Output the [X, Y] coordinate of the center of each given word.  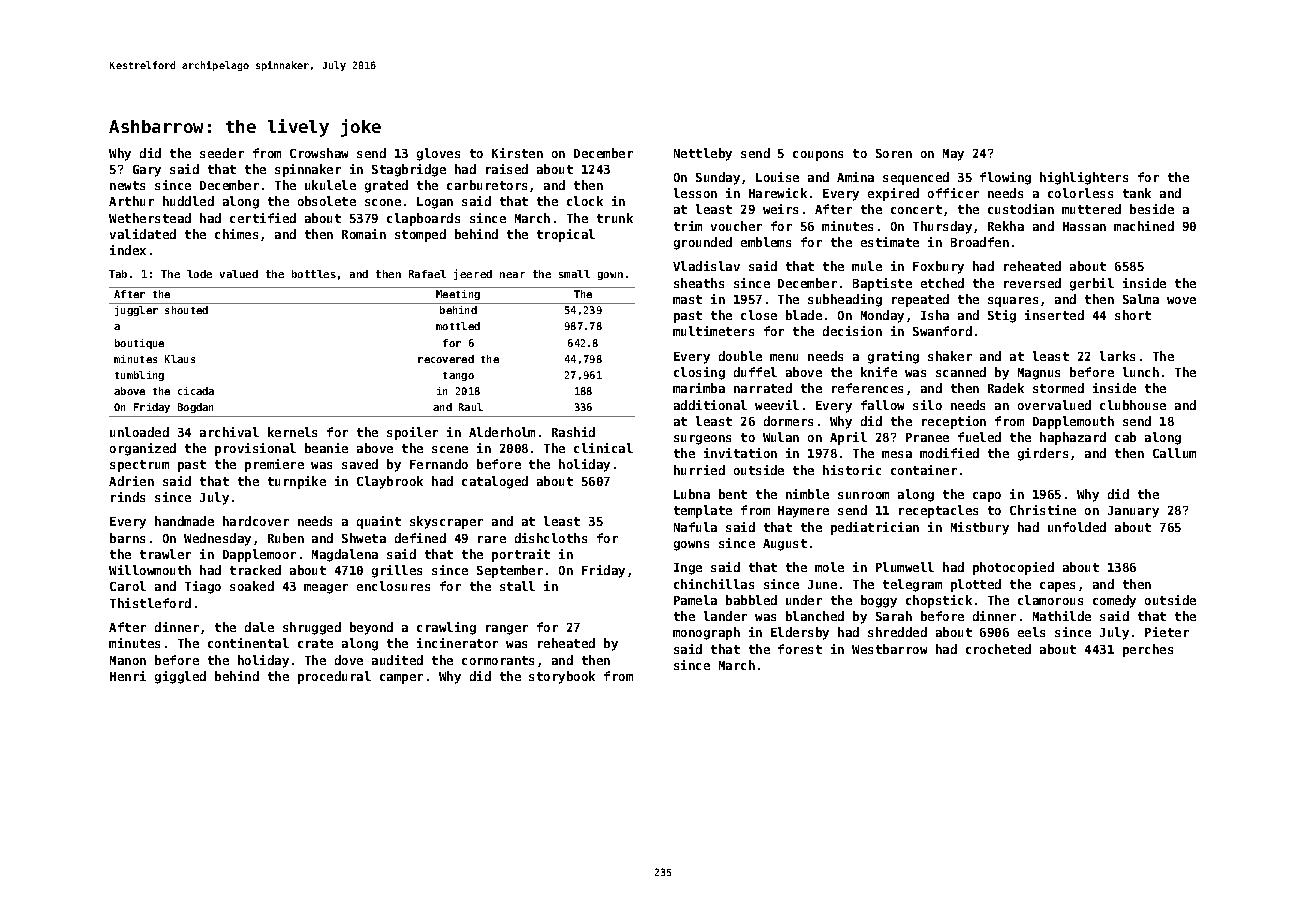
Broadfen [980, 242]
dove [349, 660]
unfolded [1077, 527]
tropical [566, 235]
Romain [364, 234]
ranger [507, 630]
